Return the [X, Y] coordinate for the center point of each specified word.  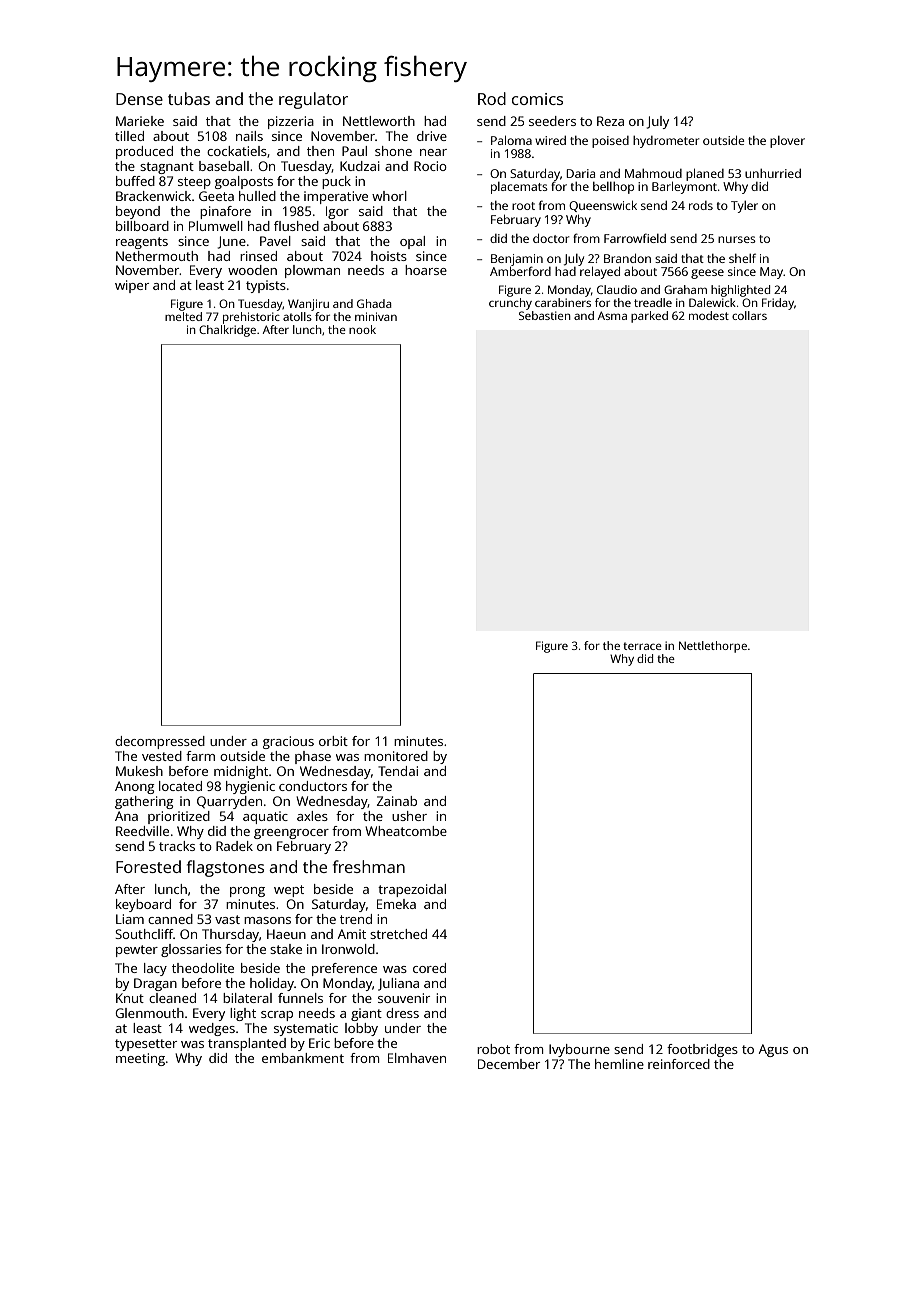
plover [787, 142]
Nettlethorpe [713, 647]
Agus [773, 1050]
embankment [303, 1058]
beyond [138, 212]
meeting [140, 1059]
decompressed [160, 742]
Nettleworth [379, 121]
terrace [642, 646]
